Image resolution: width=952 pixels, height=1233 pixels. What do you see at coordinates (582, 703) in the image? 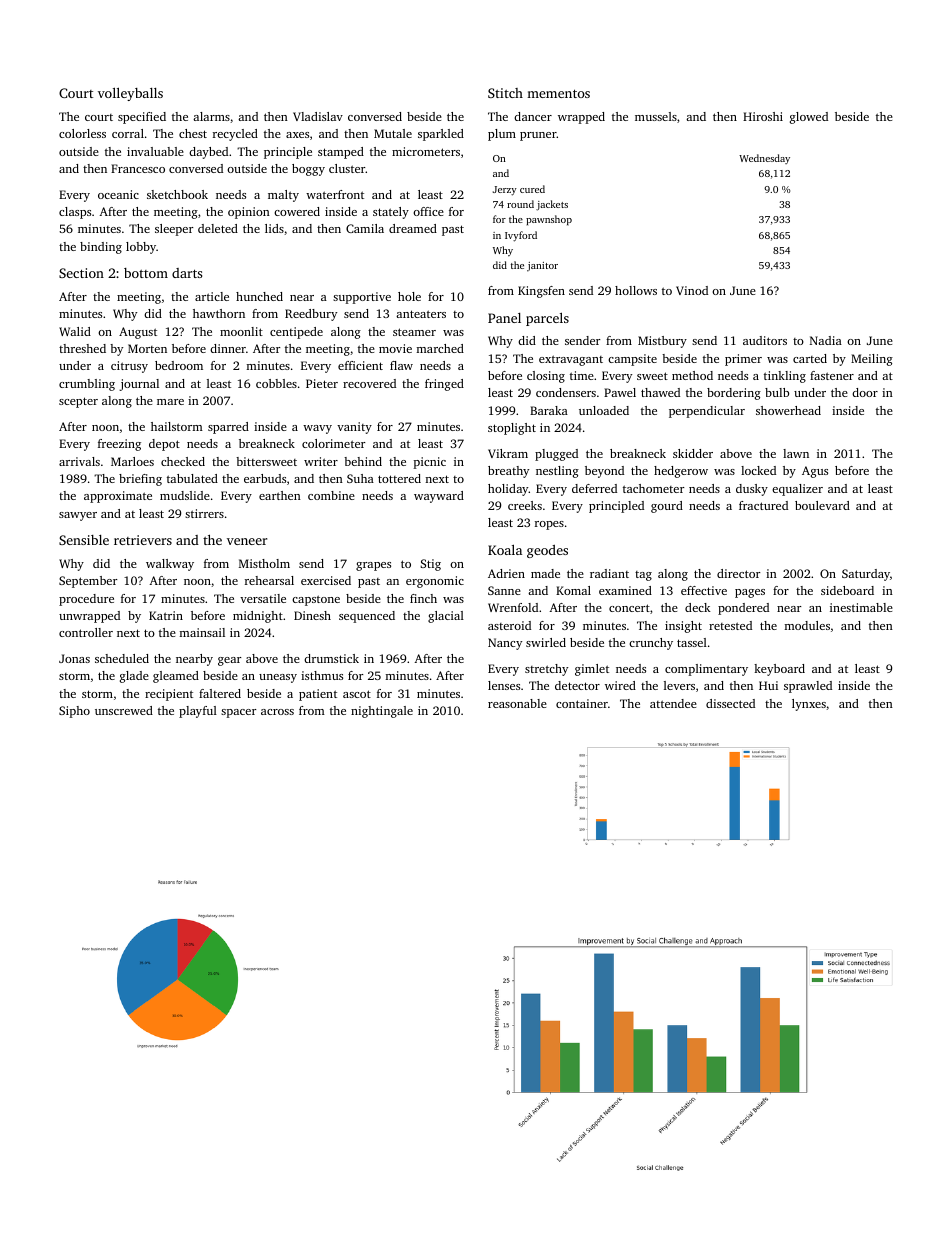
I see `container` at bounding box center [582, 703].
